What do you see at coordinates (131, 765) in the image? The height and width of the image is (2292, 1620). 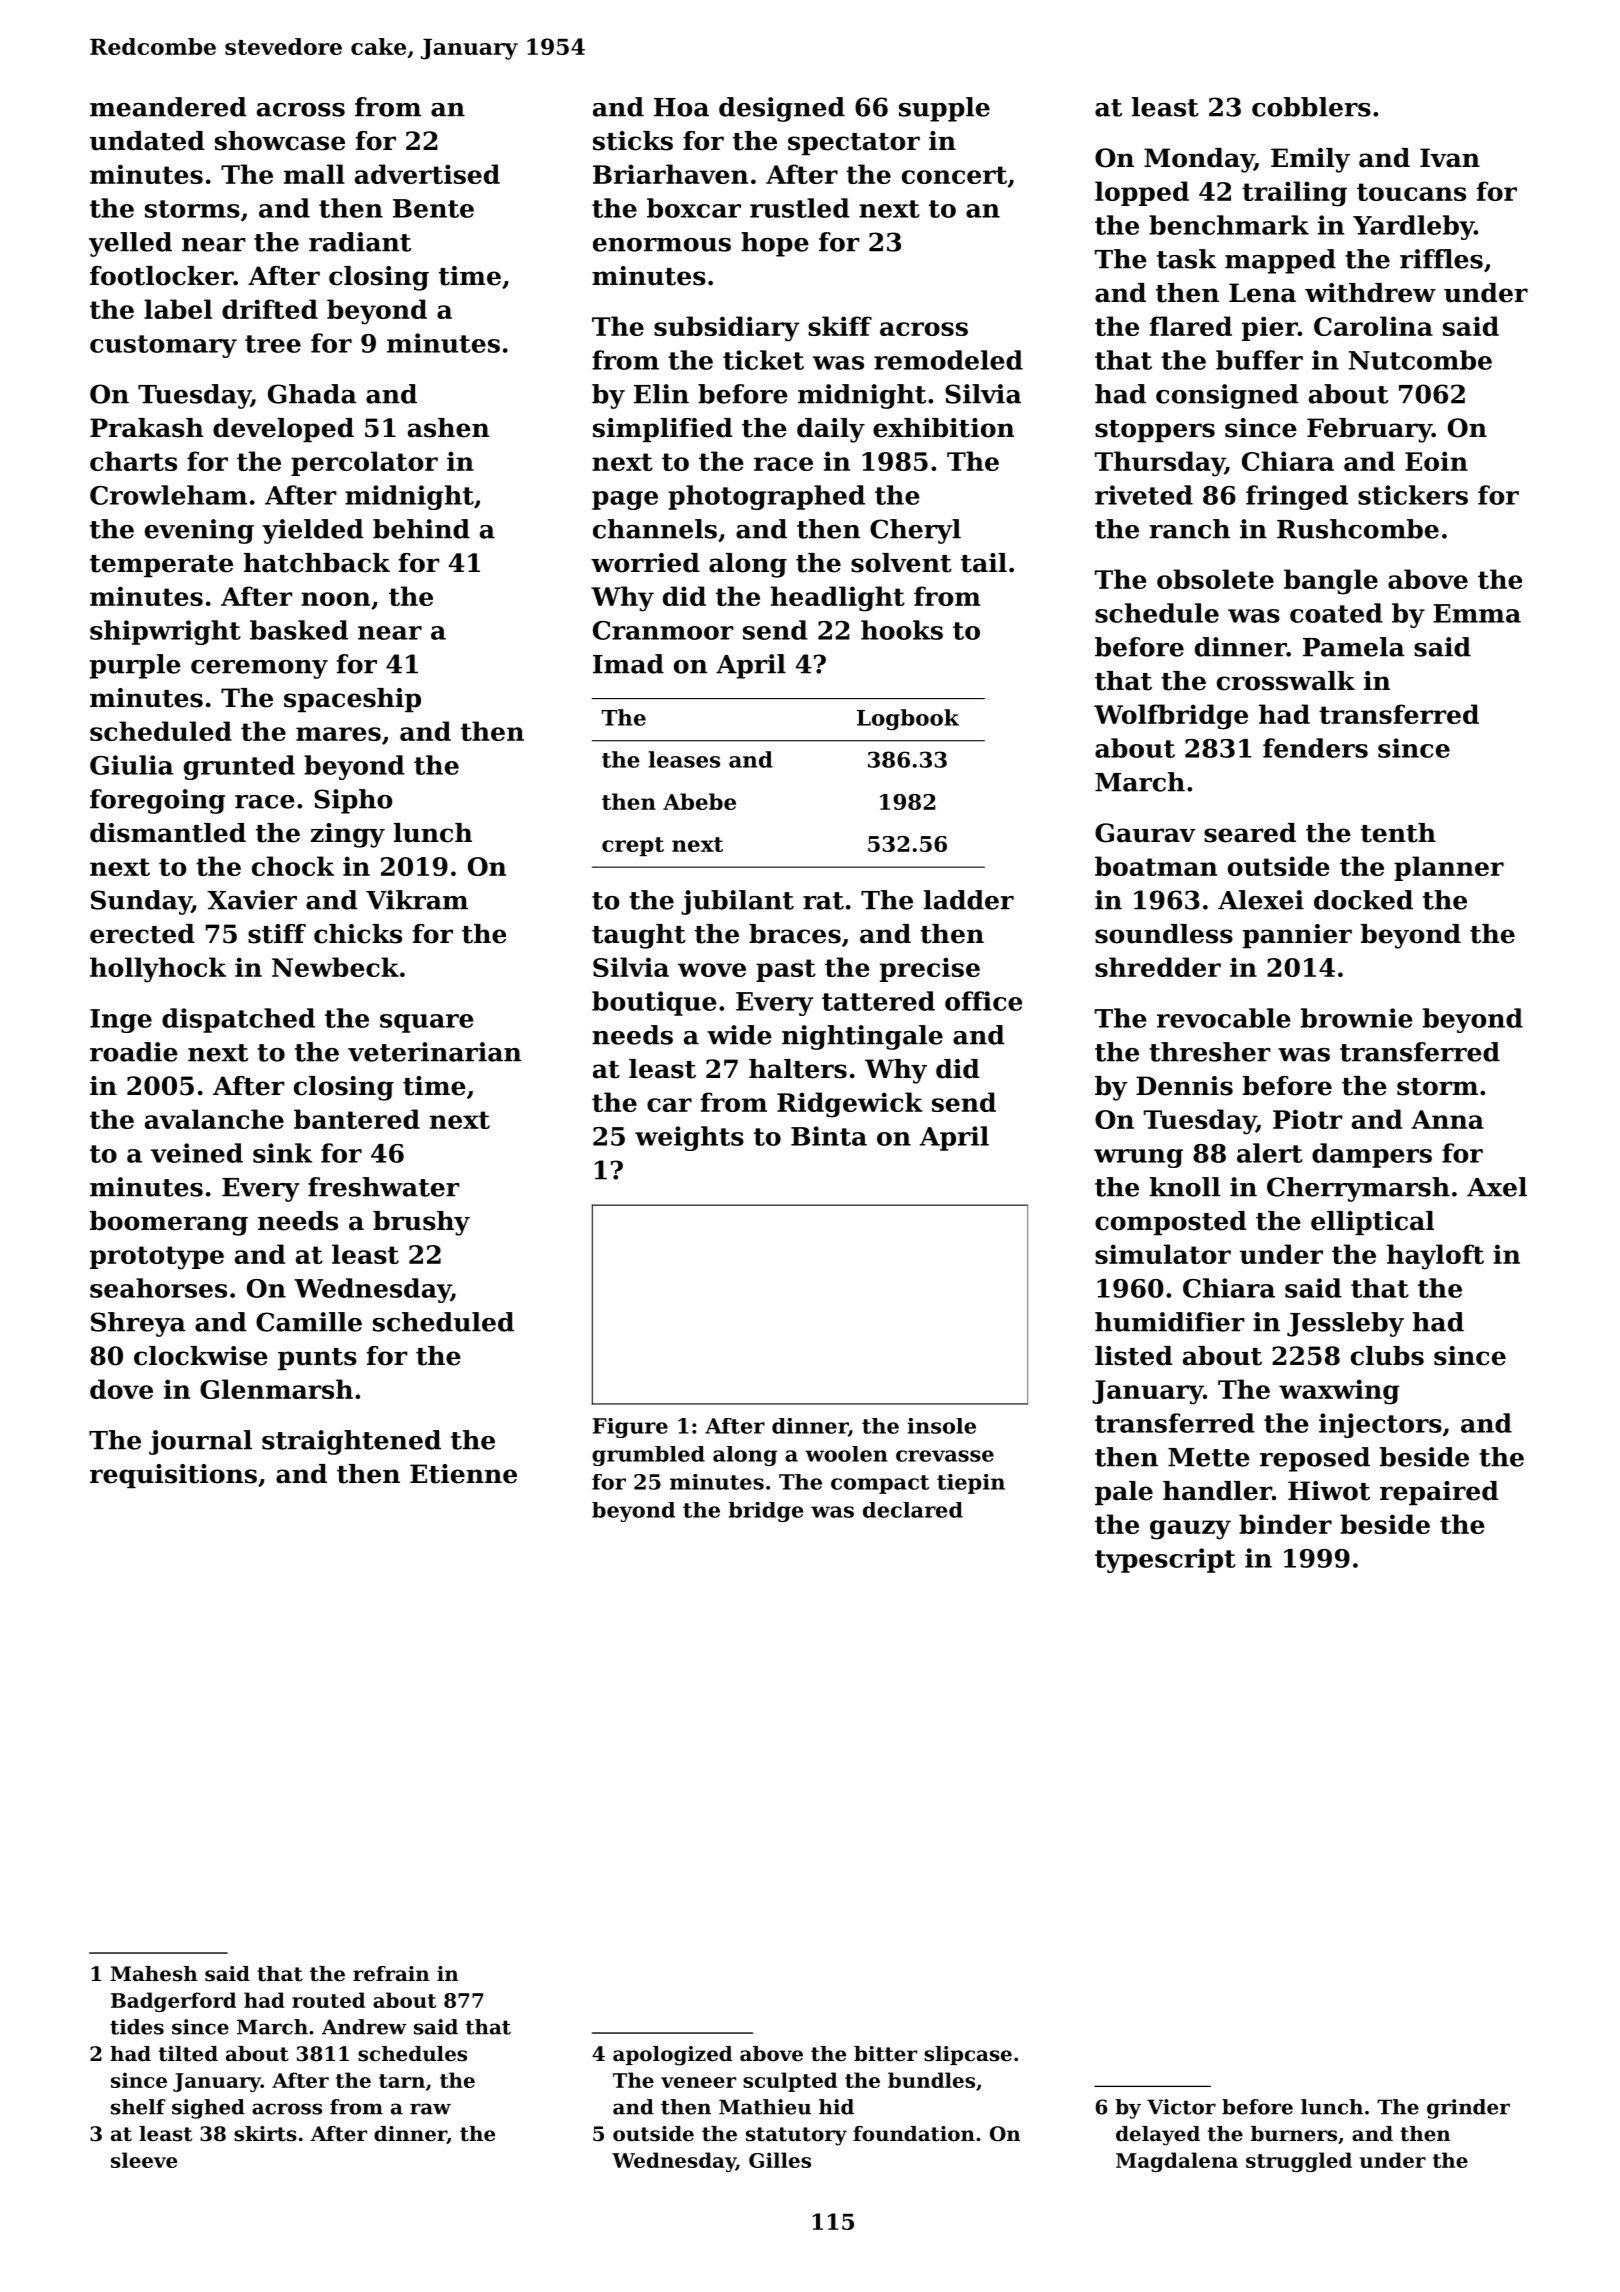 I see `Giulia` at bounding box center [131, 765].
